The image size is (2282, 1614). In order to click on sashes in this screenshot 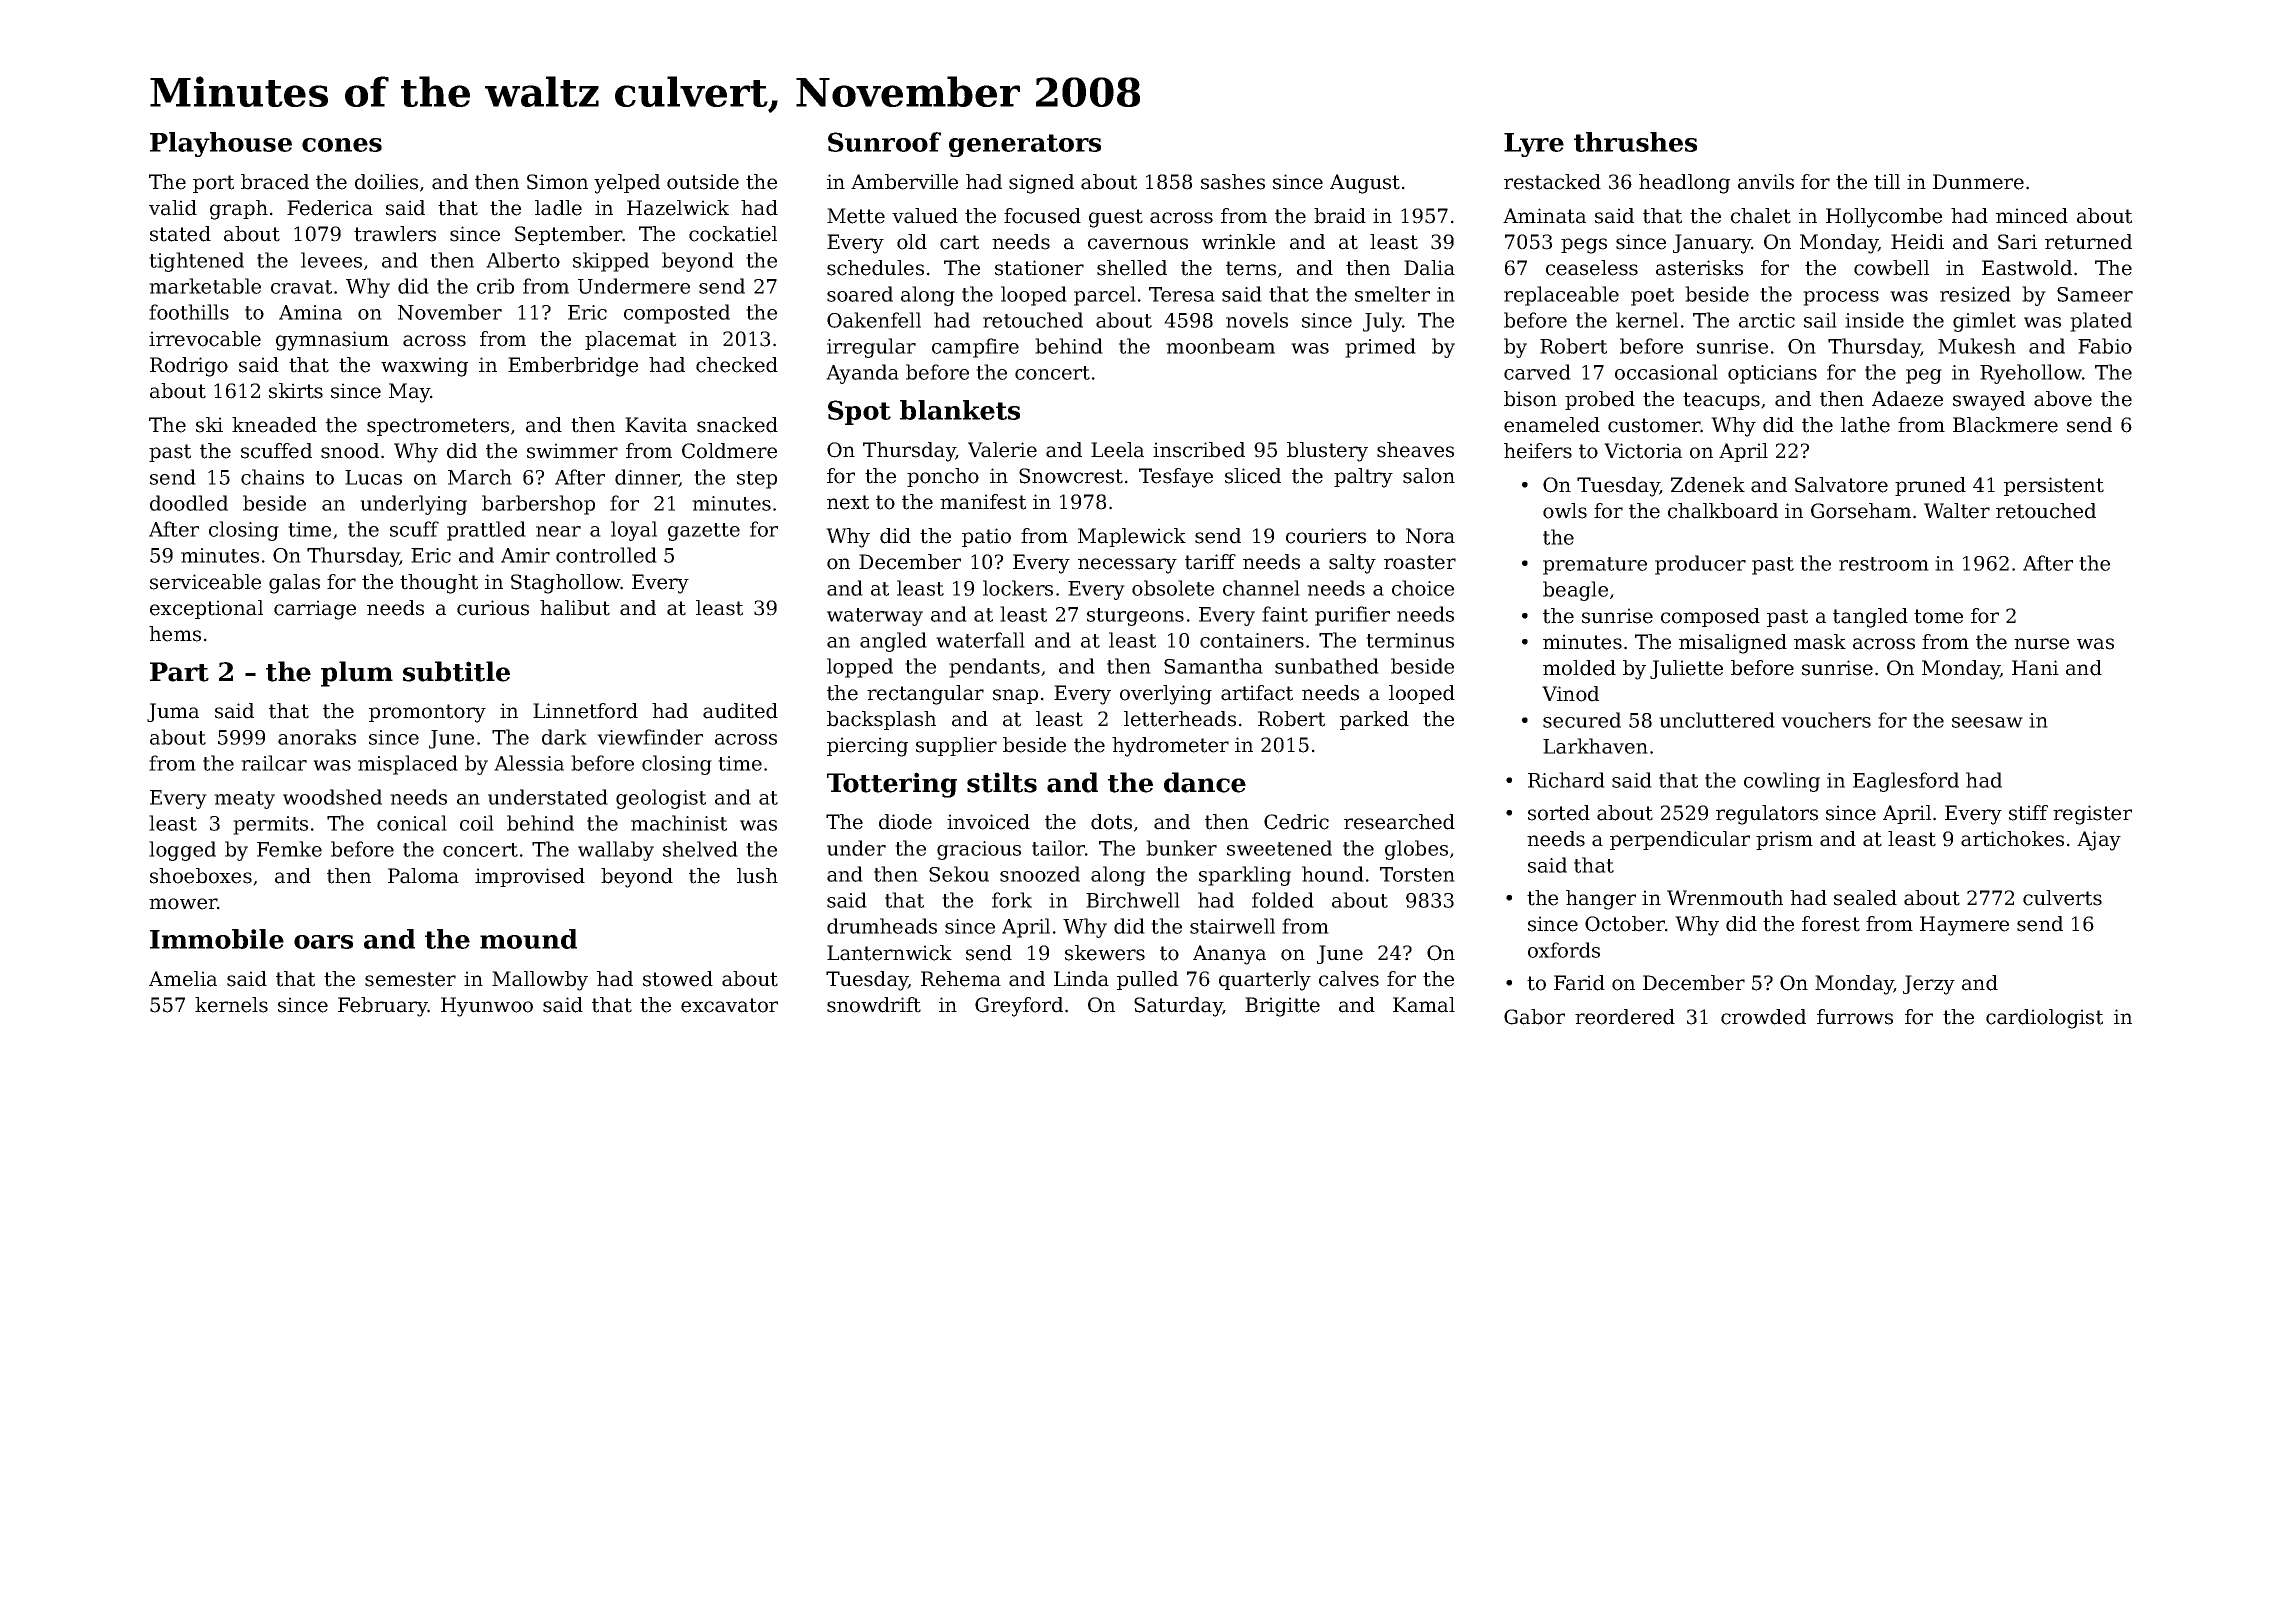, I will do `click(1233, 182)`.
